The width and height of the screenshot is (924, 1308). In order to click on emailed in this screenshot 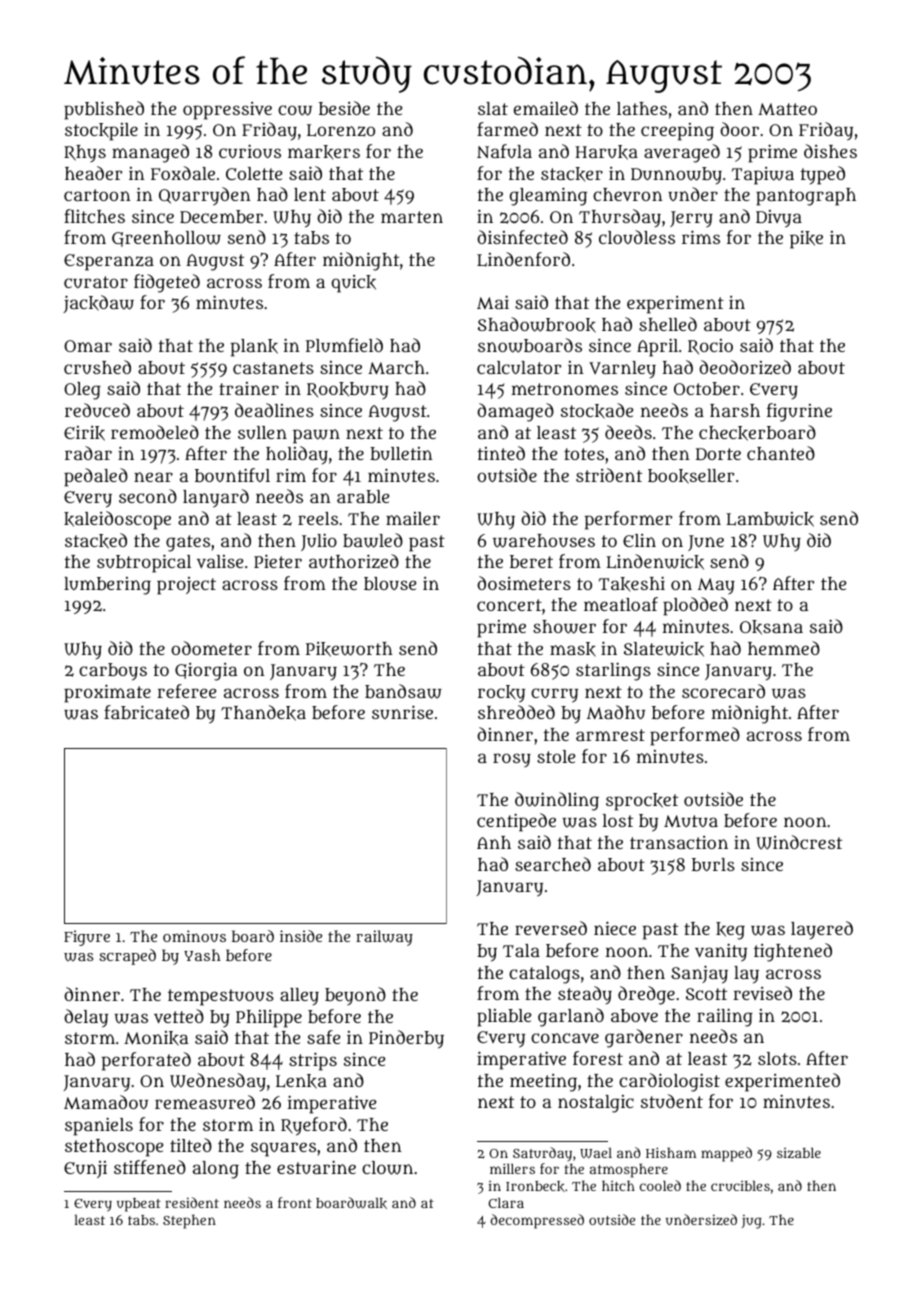, I will do `click(546, 108)`.
